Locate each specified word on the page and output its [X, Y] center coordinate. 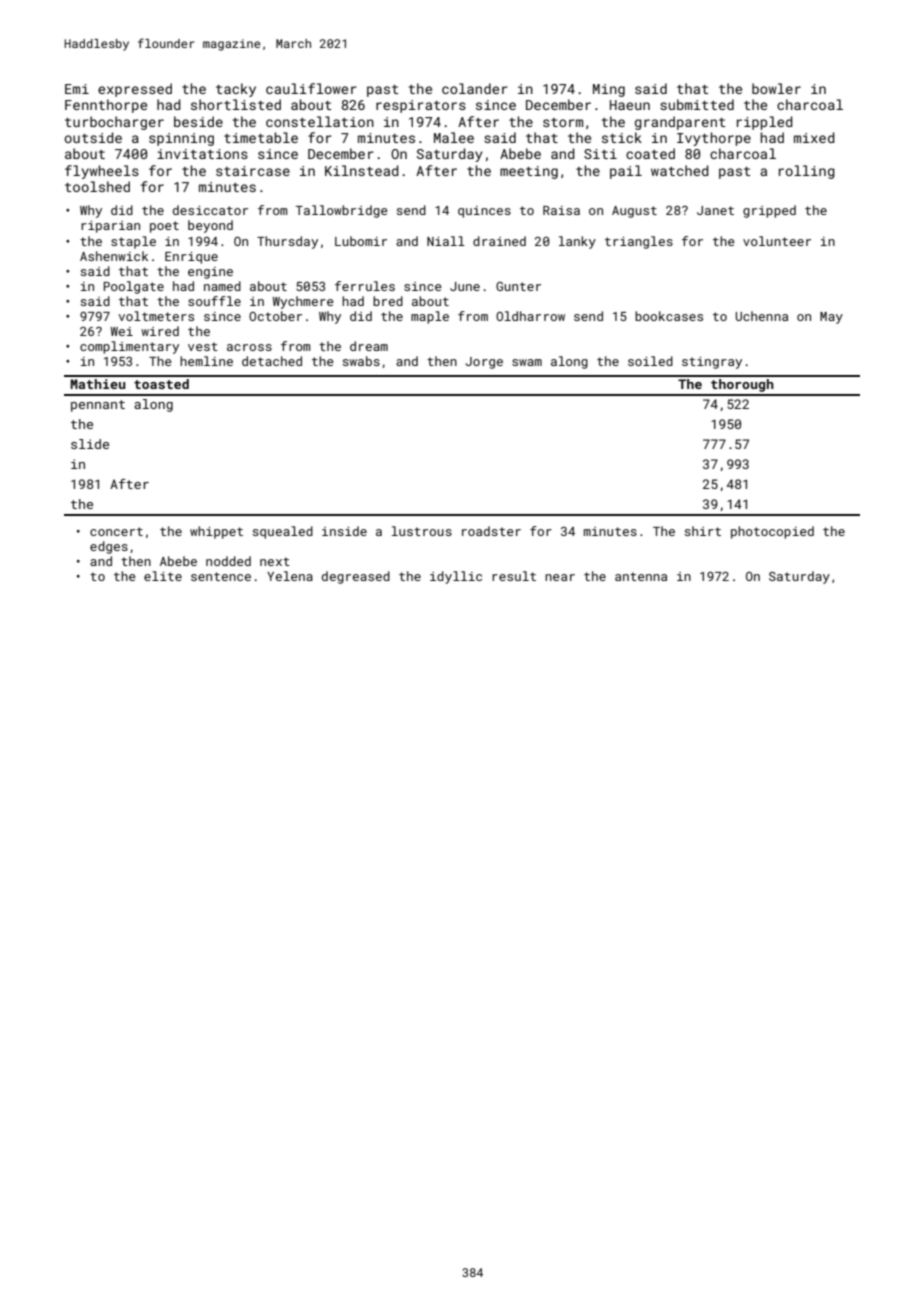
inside [344, 531]
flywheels [102, 172]
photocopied [772, 532]
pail [626, 172]
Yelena [290, 576]
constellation [320, 121]
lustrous [422, 531]
